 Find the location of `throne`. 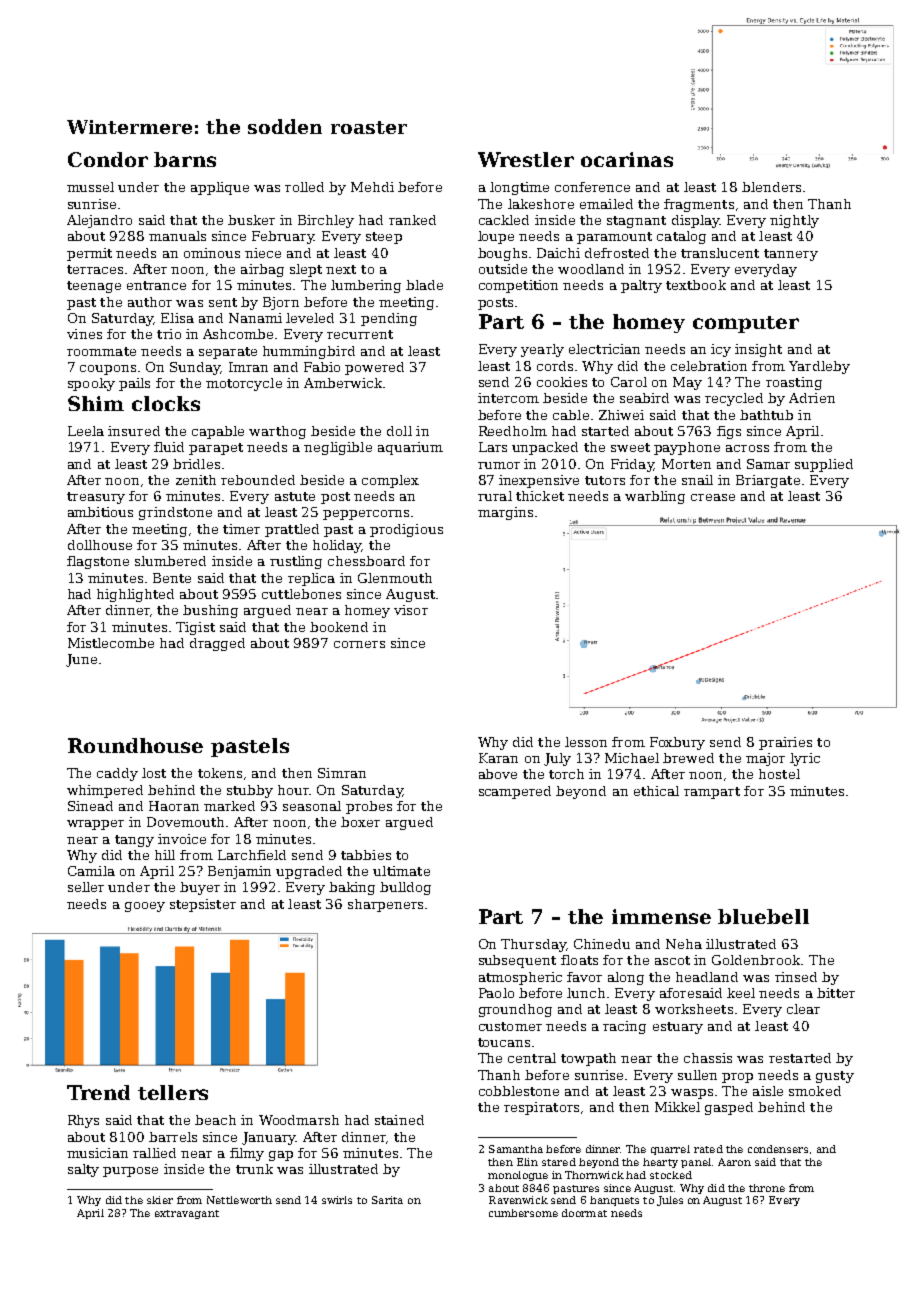

throne is located at coordinates (767, 1188).
